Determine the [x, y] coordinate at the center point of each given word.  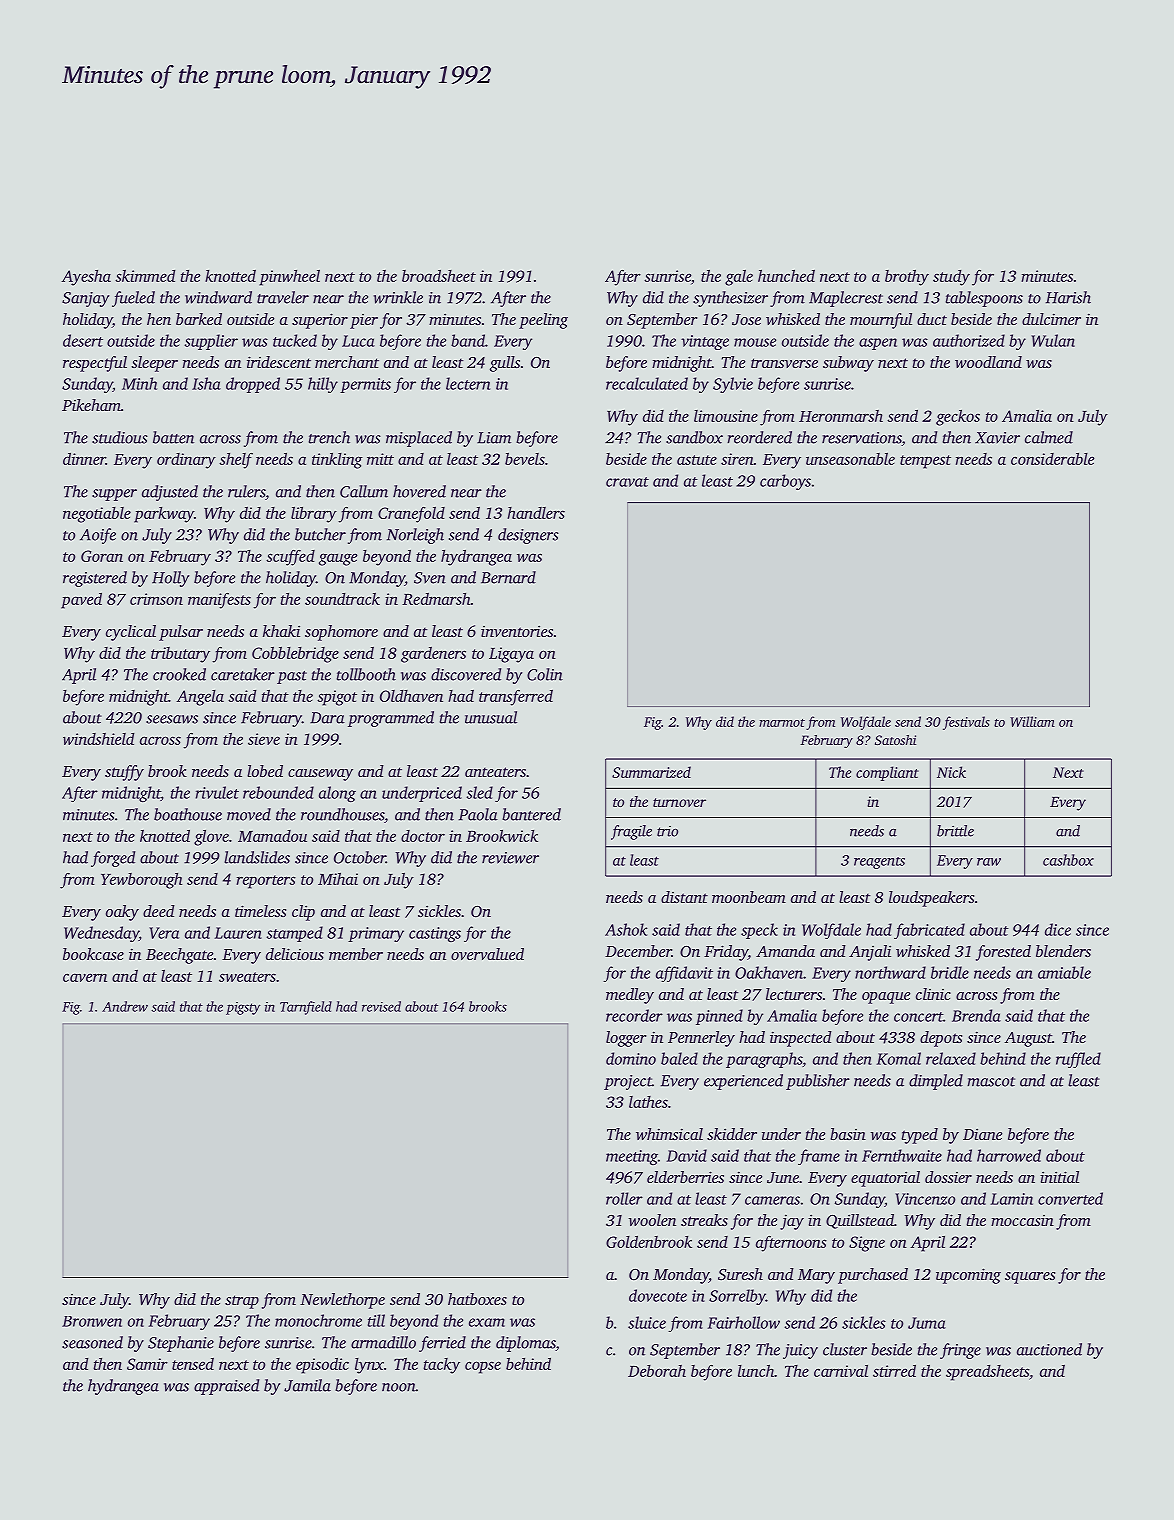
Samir [147, 1364]
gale [739, 278]
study [951, 278]
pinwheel [289, 278]
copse [483, 1367]
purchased [873, 1276]
